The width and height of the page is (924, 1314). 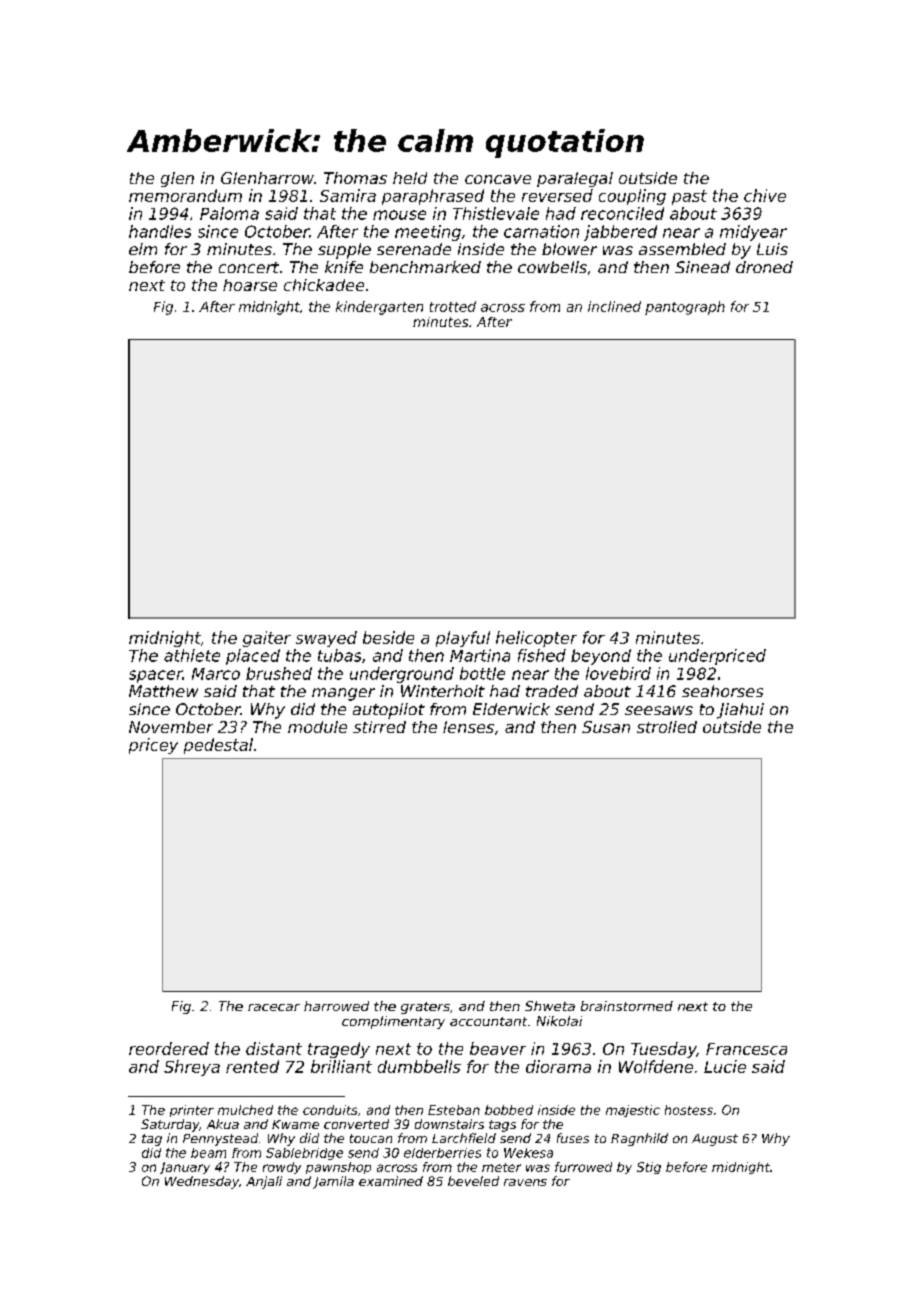 What do you see at coordinates (185, 195) in the page?
I see `memorandum` at bounding box center [185, 195].
